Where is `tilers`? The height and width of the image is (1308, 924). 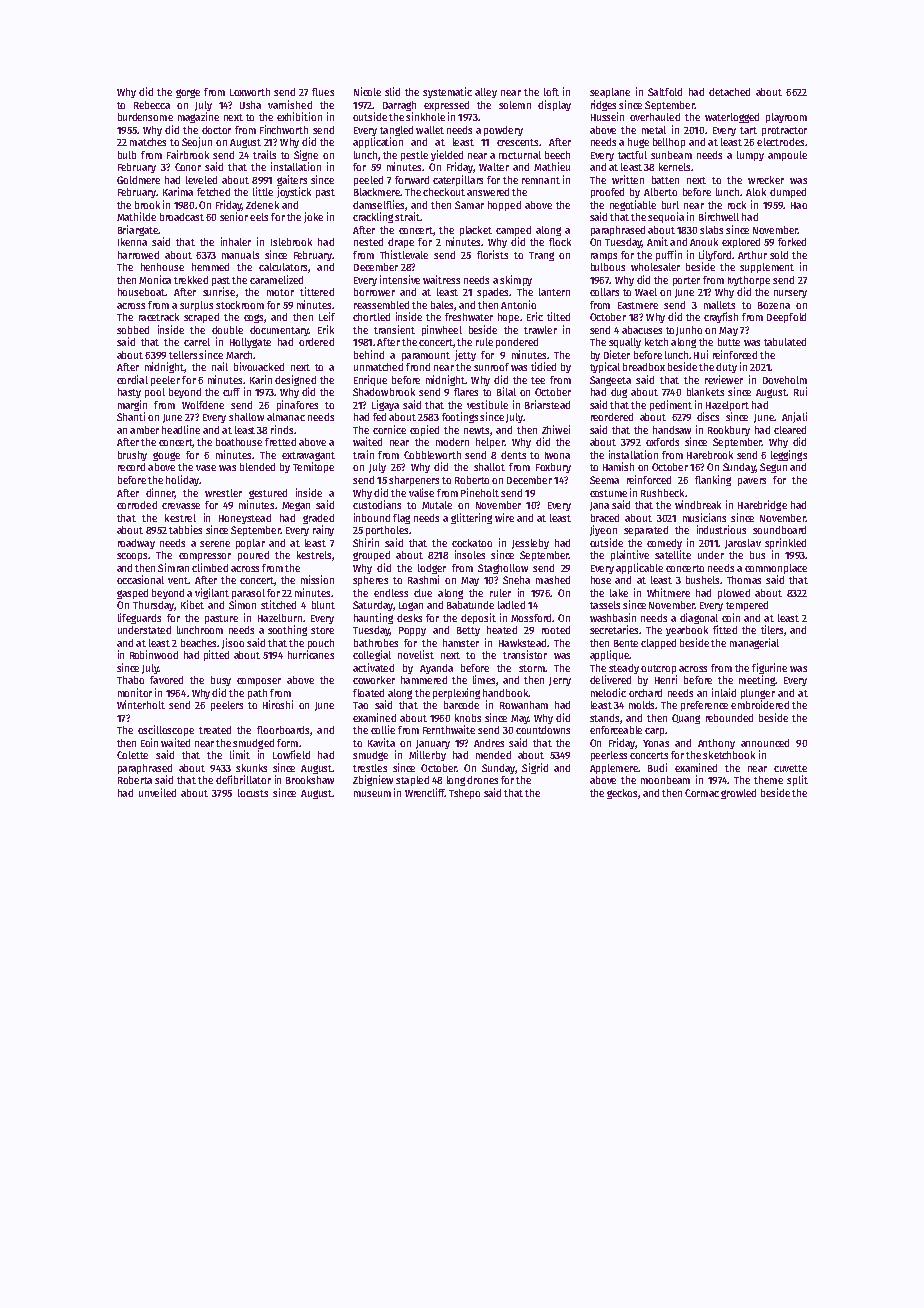
tilers is located at coordinates (772, 629).
